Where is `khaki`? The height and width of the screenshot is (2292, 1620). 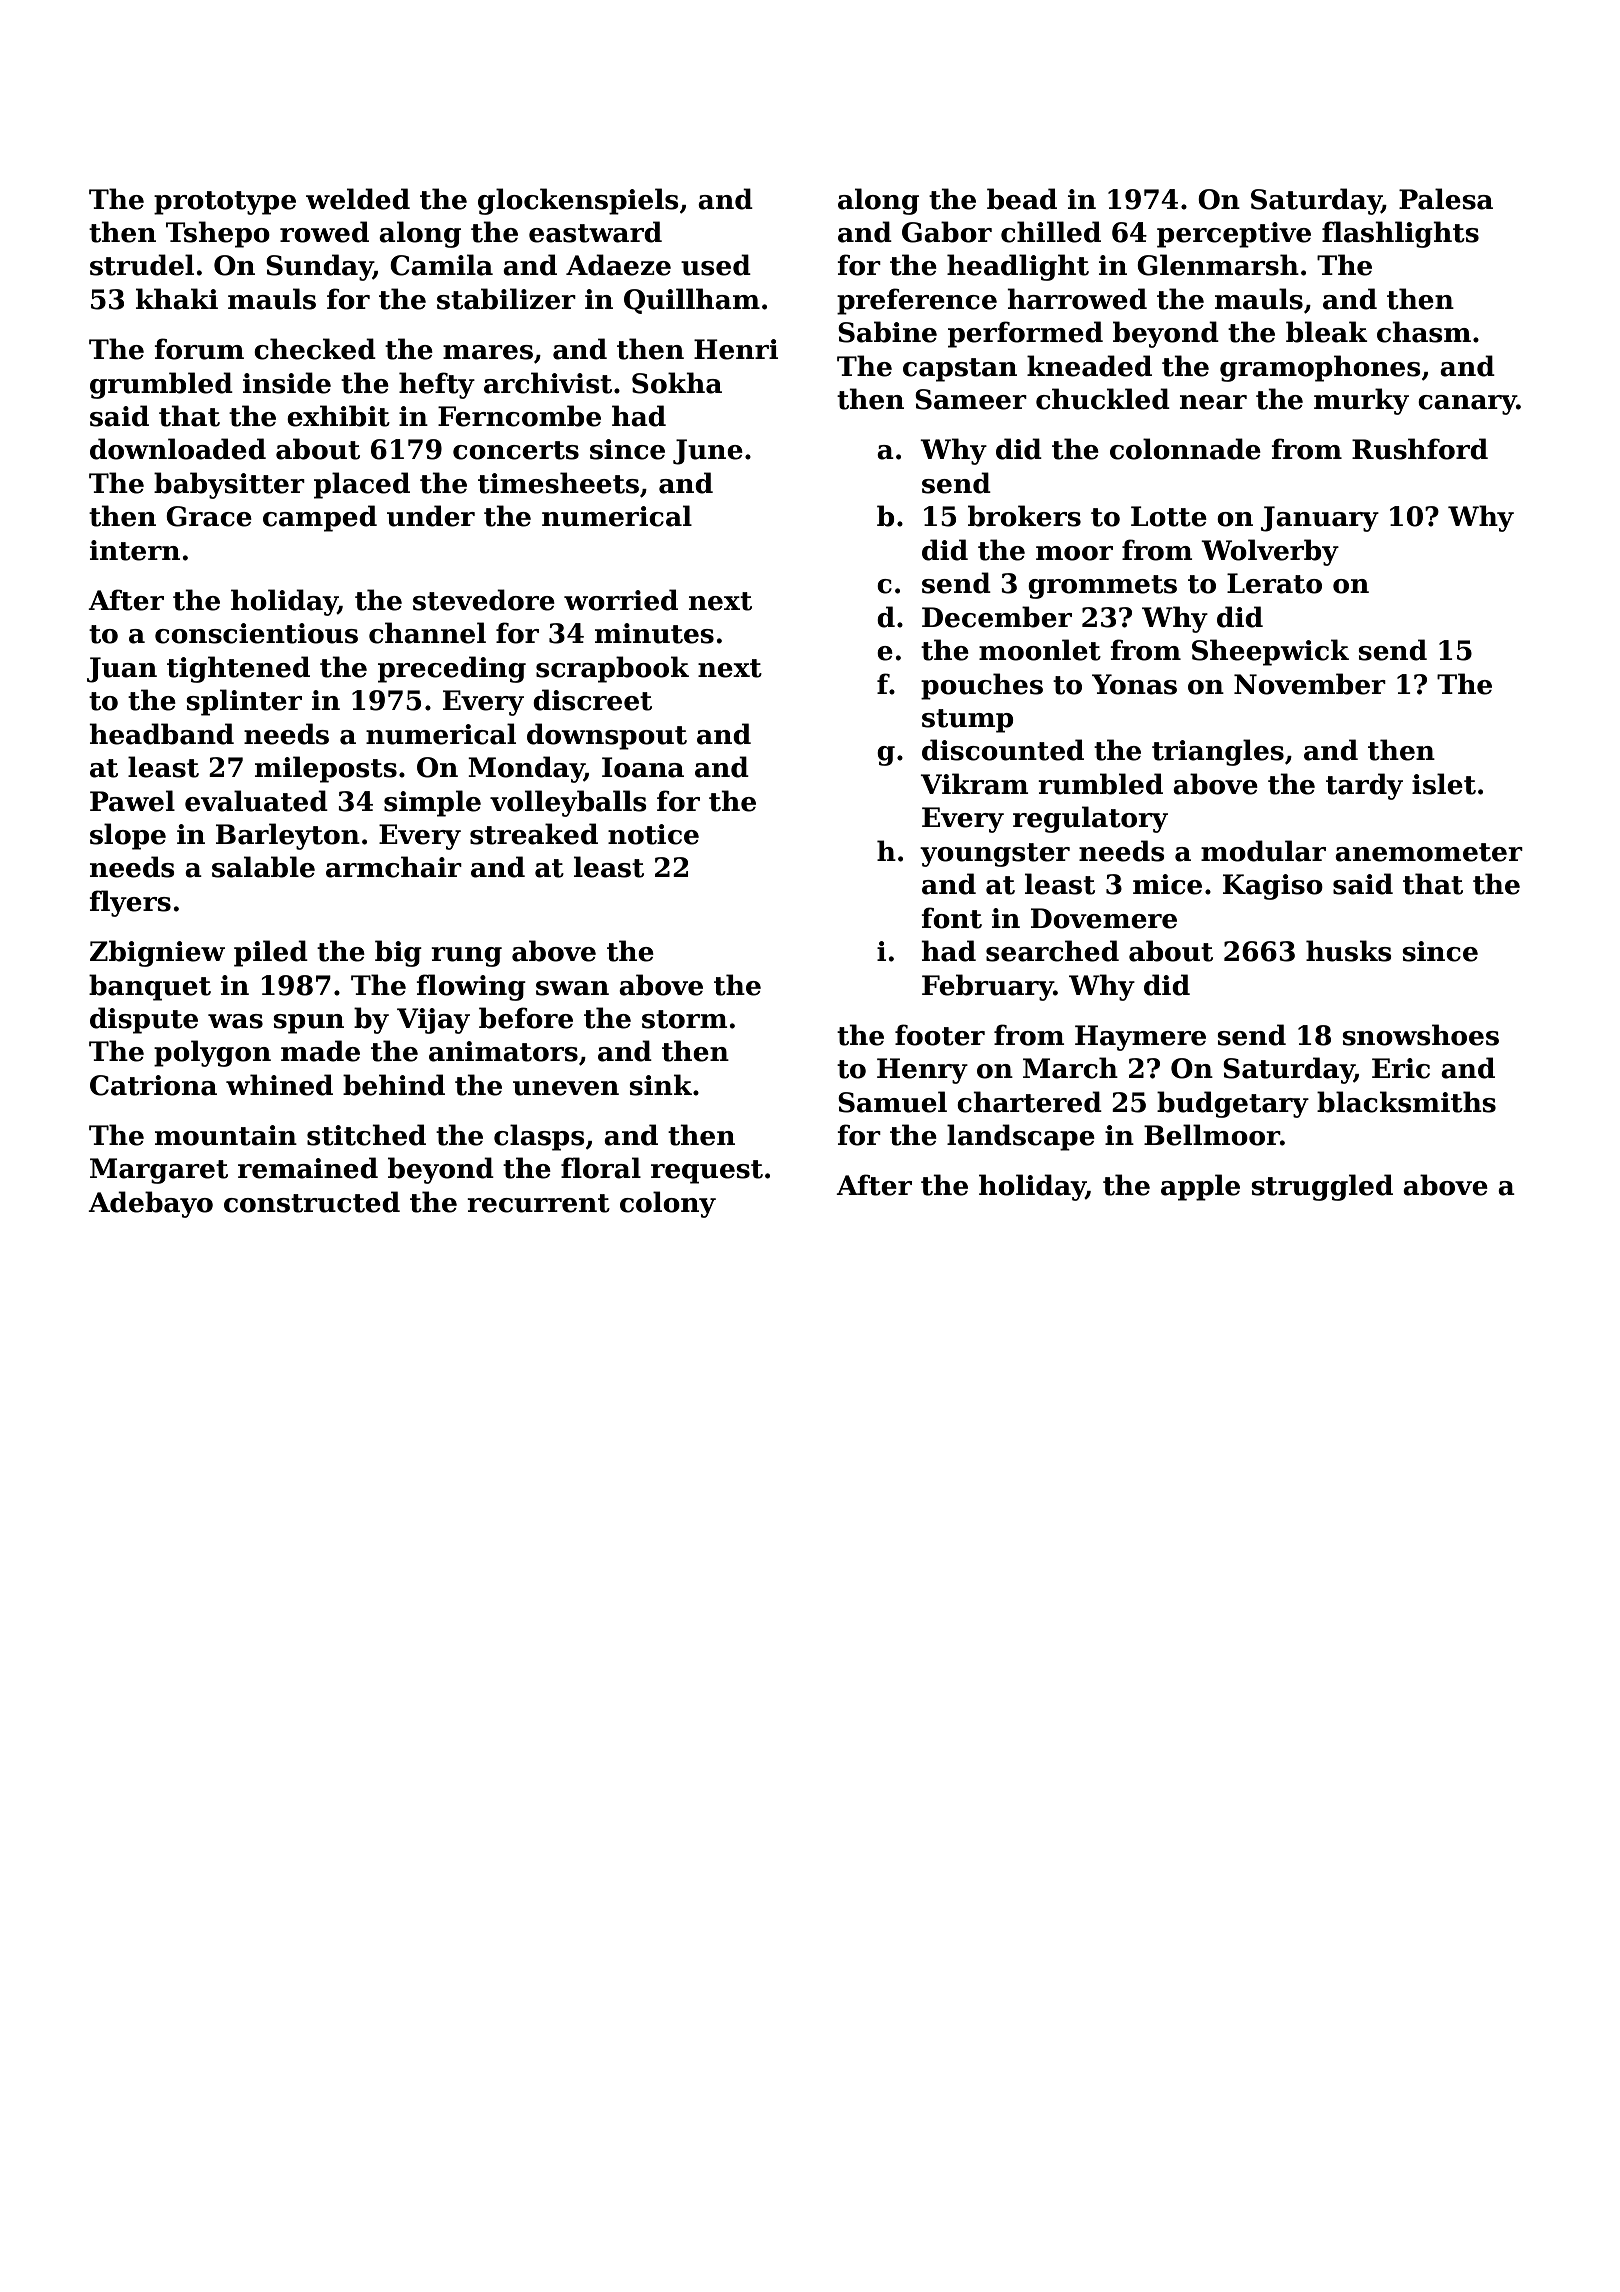
khaki is located at coordinates (177, 299).
